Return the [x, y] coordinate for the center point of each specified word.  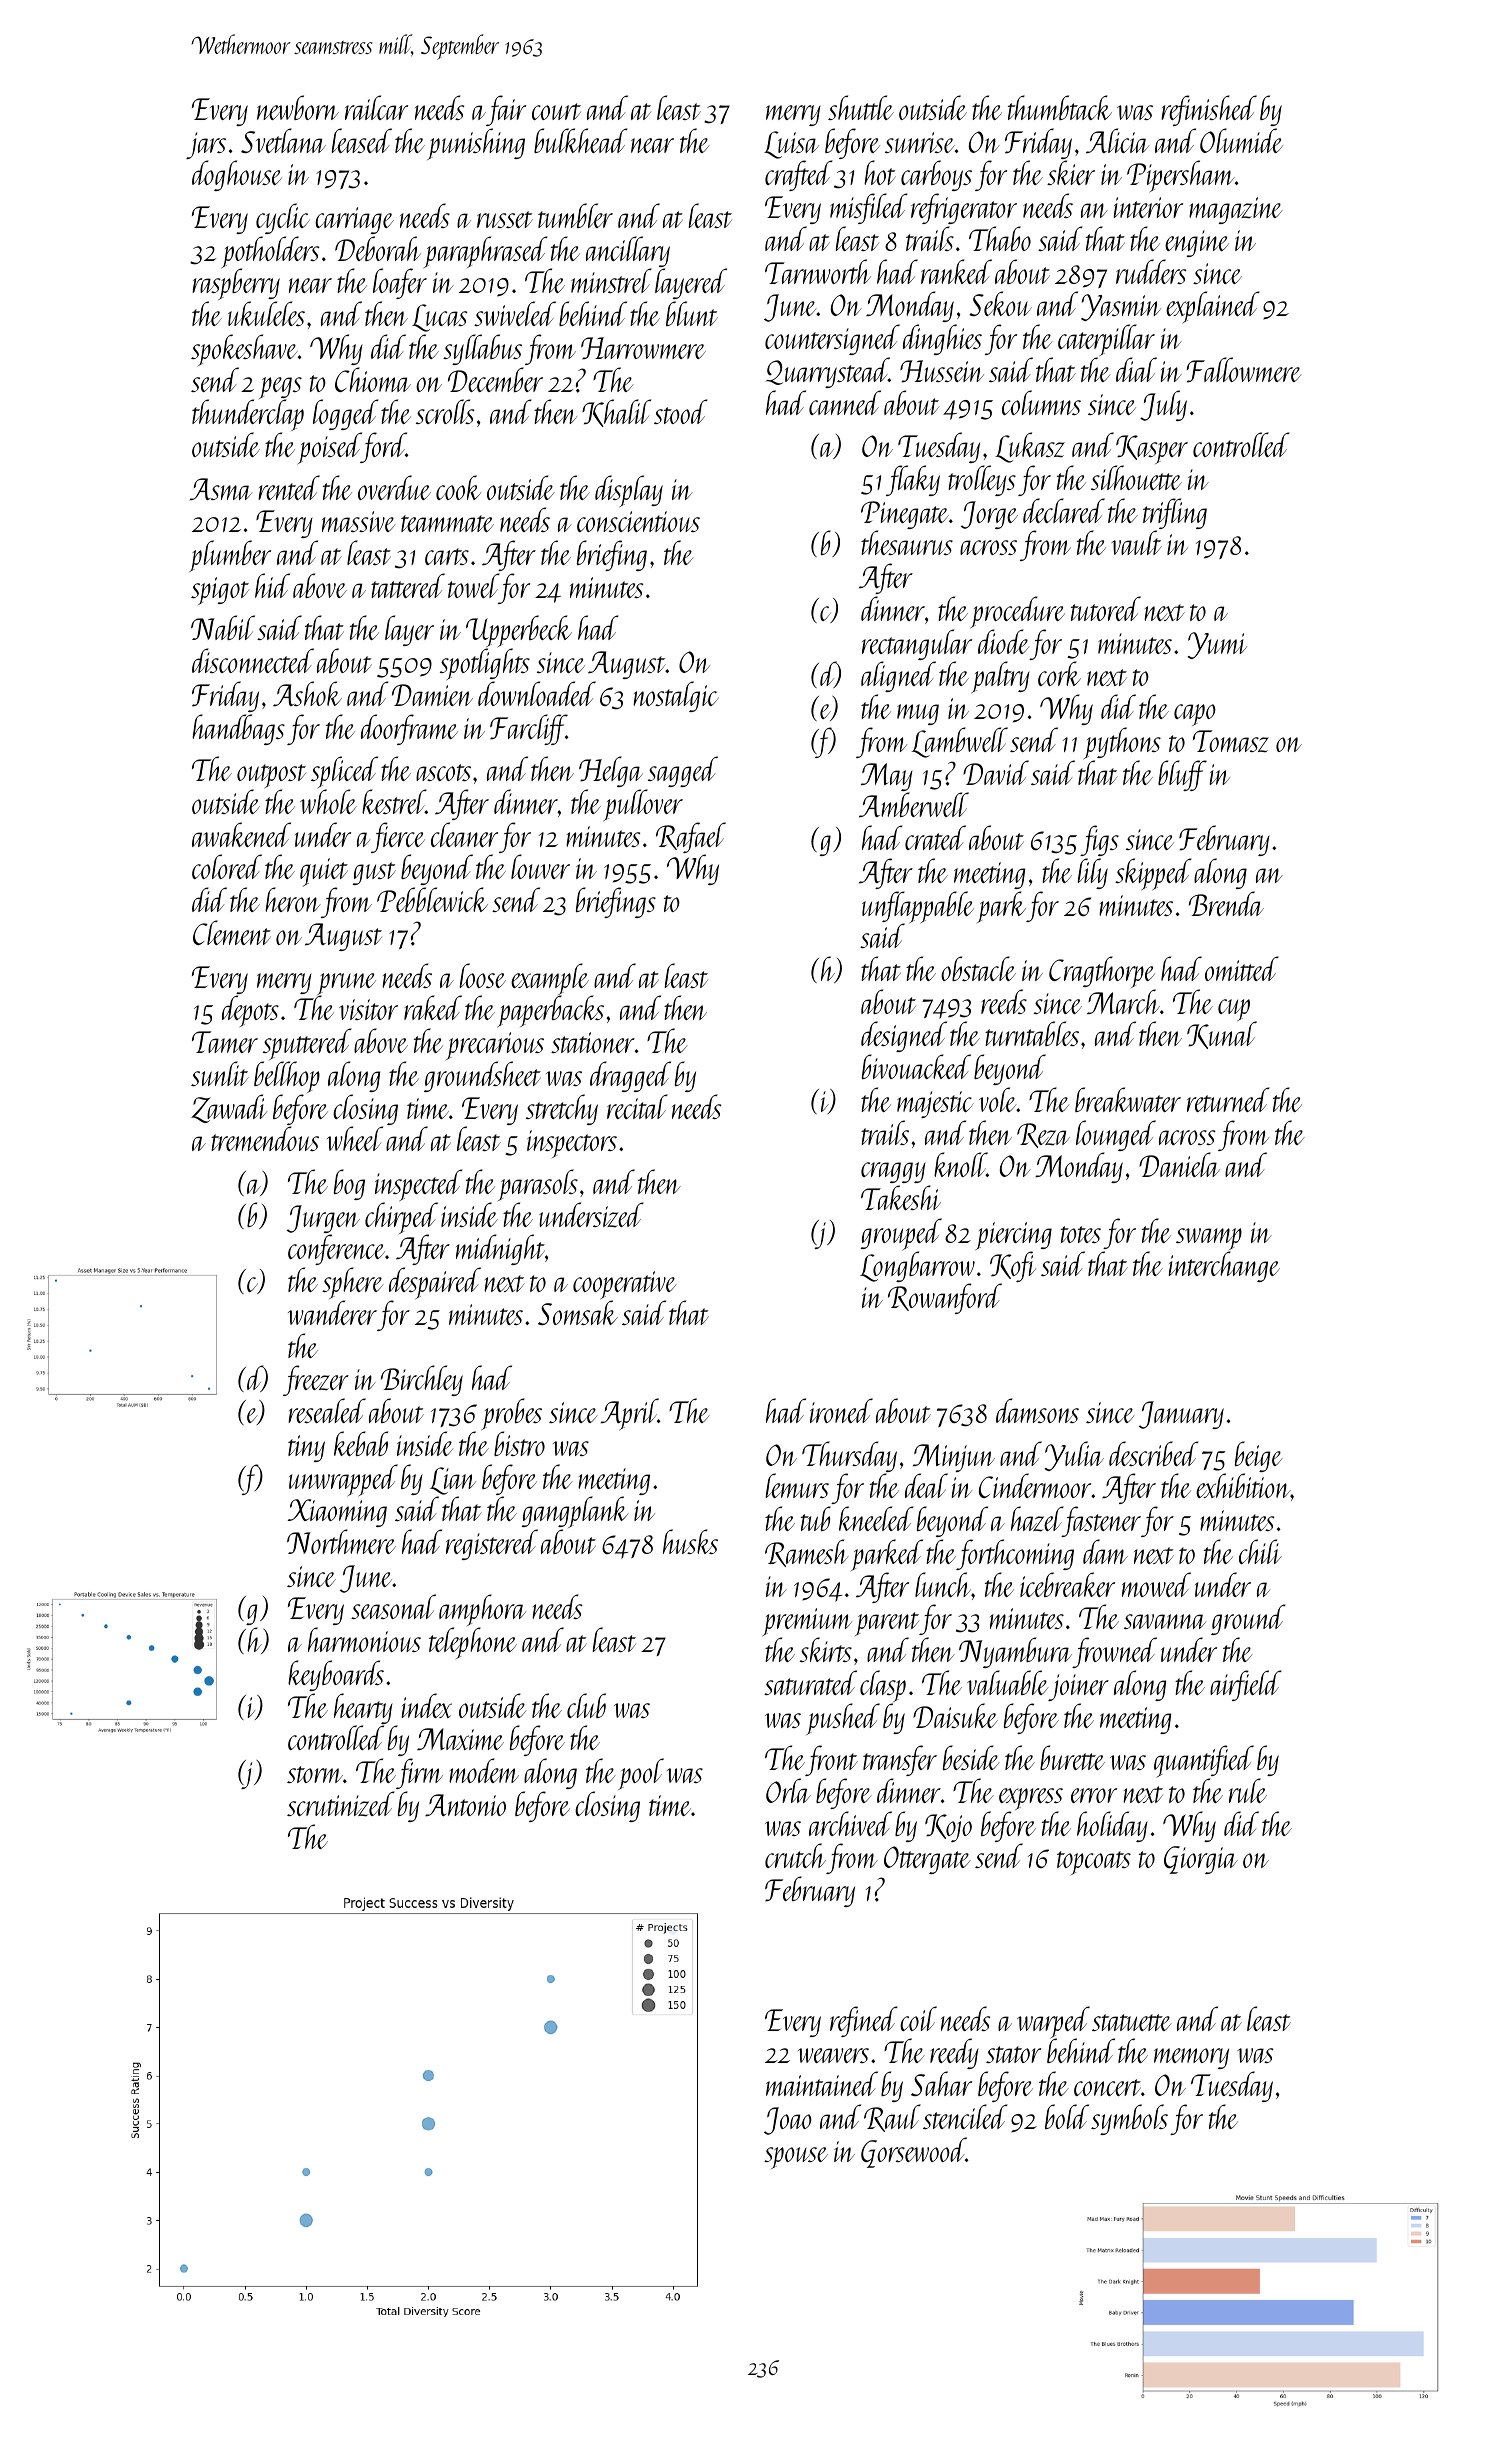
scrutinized [341, 1804]
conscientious [638, 521]
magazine [1236, 210]
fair [506, 110]
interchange [1224, 1266]
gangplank [575, 1513]
